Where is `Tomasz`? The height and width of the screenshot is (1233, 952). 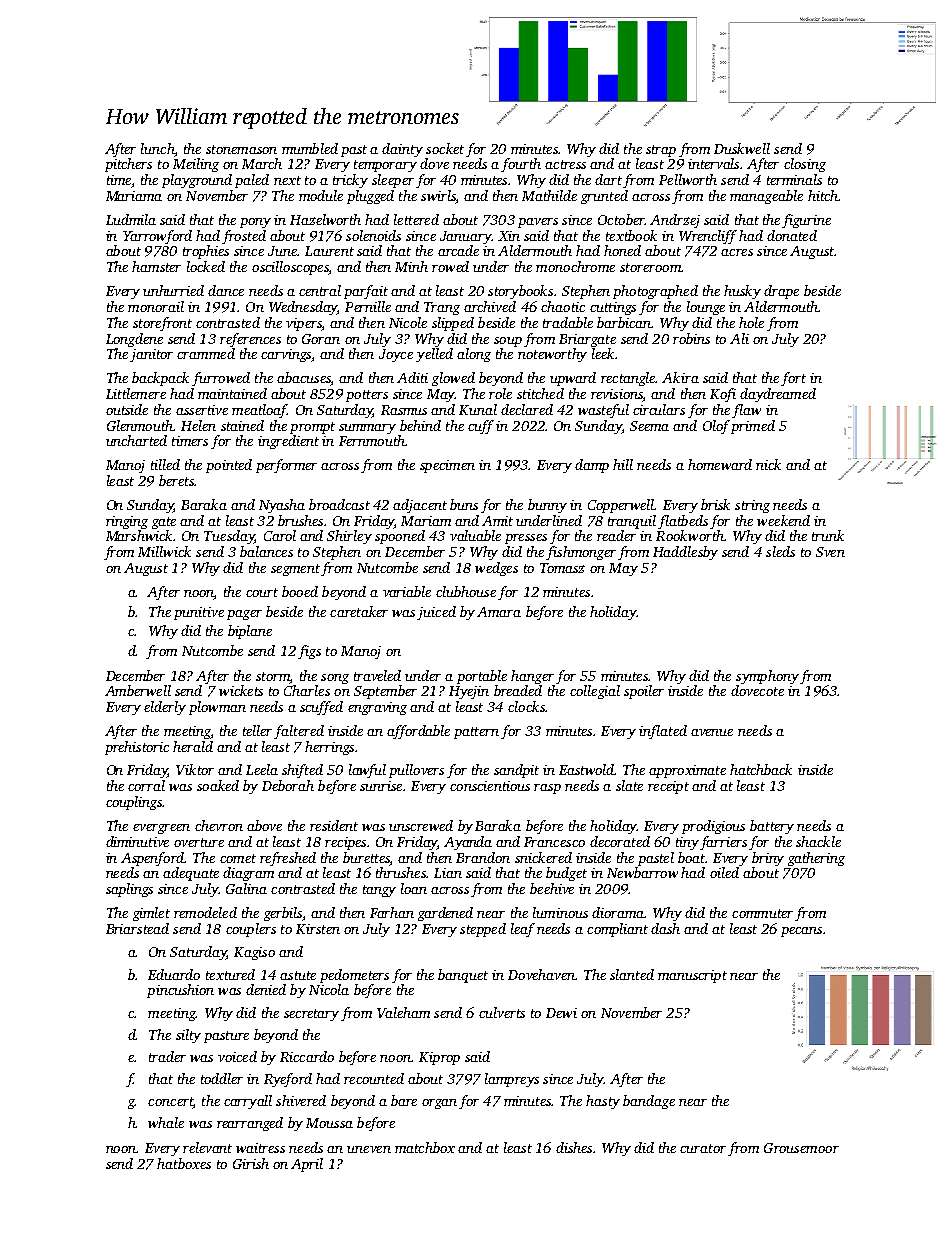
Tomasz is located at coordinates (562, 568).
